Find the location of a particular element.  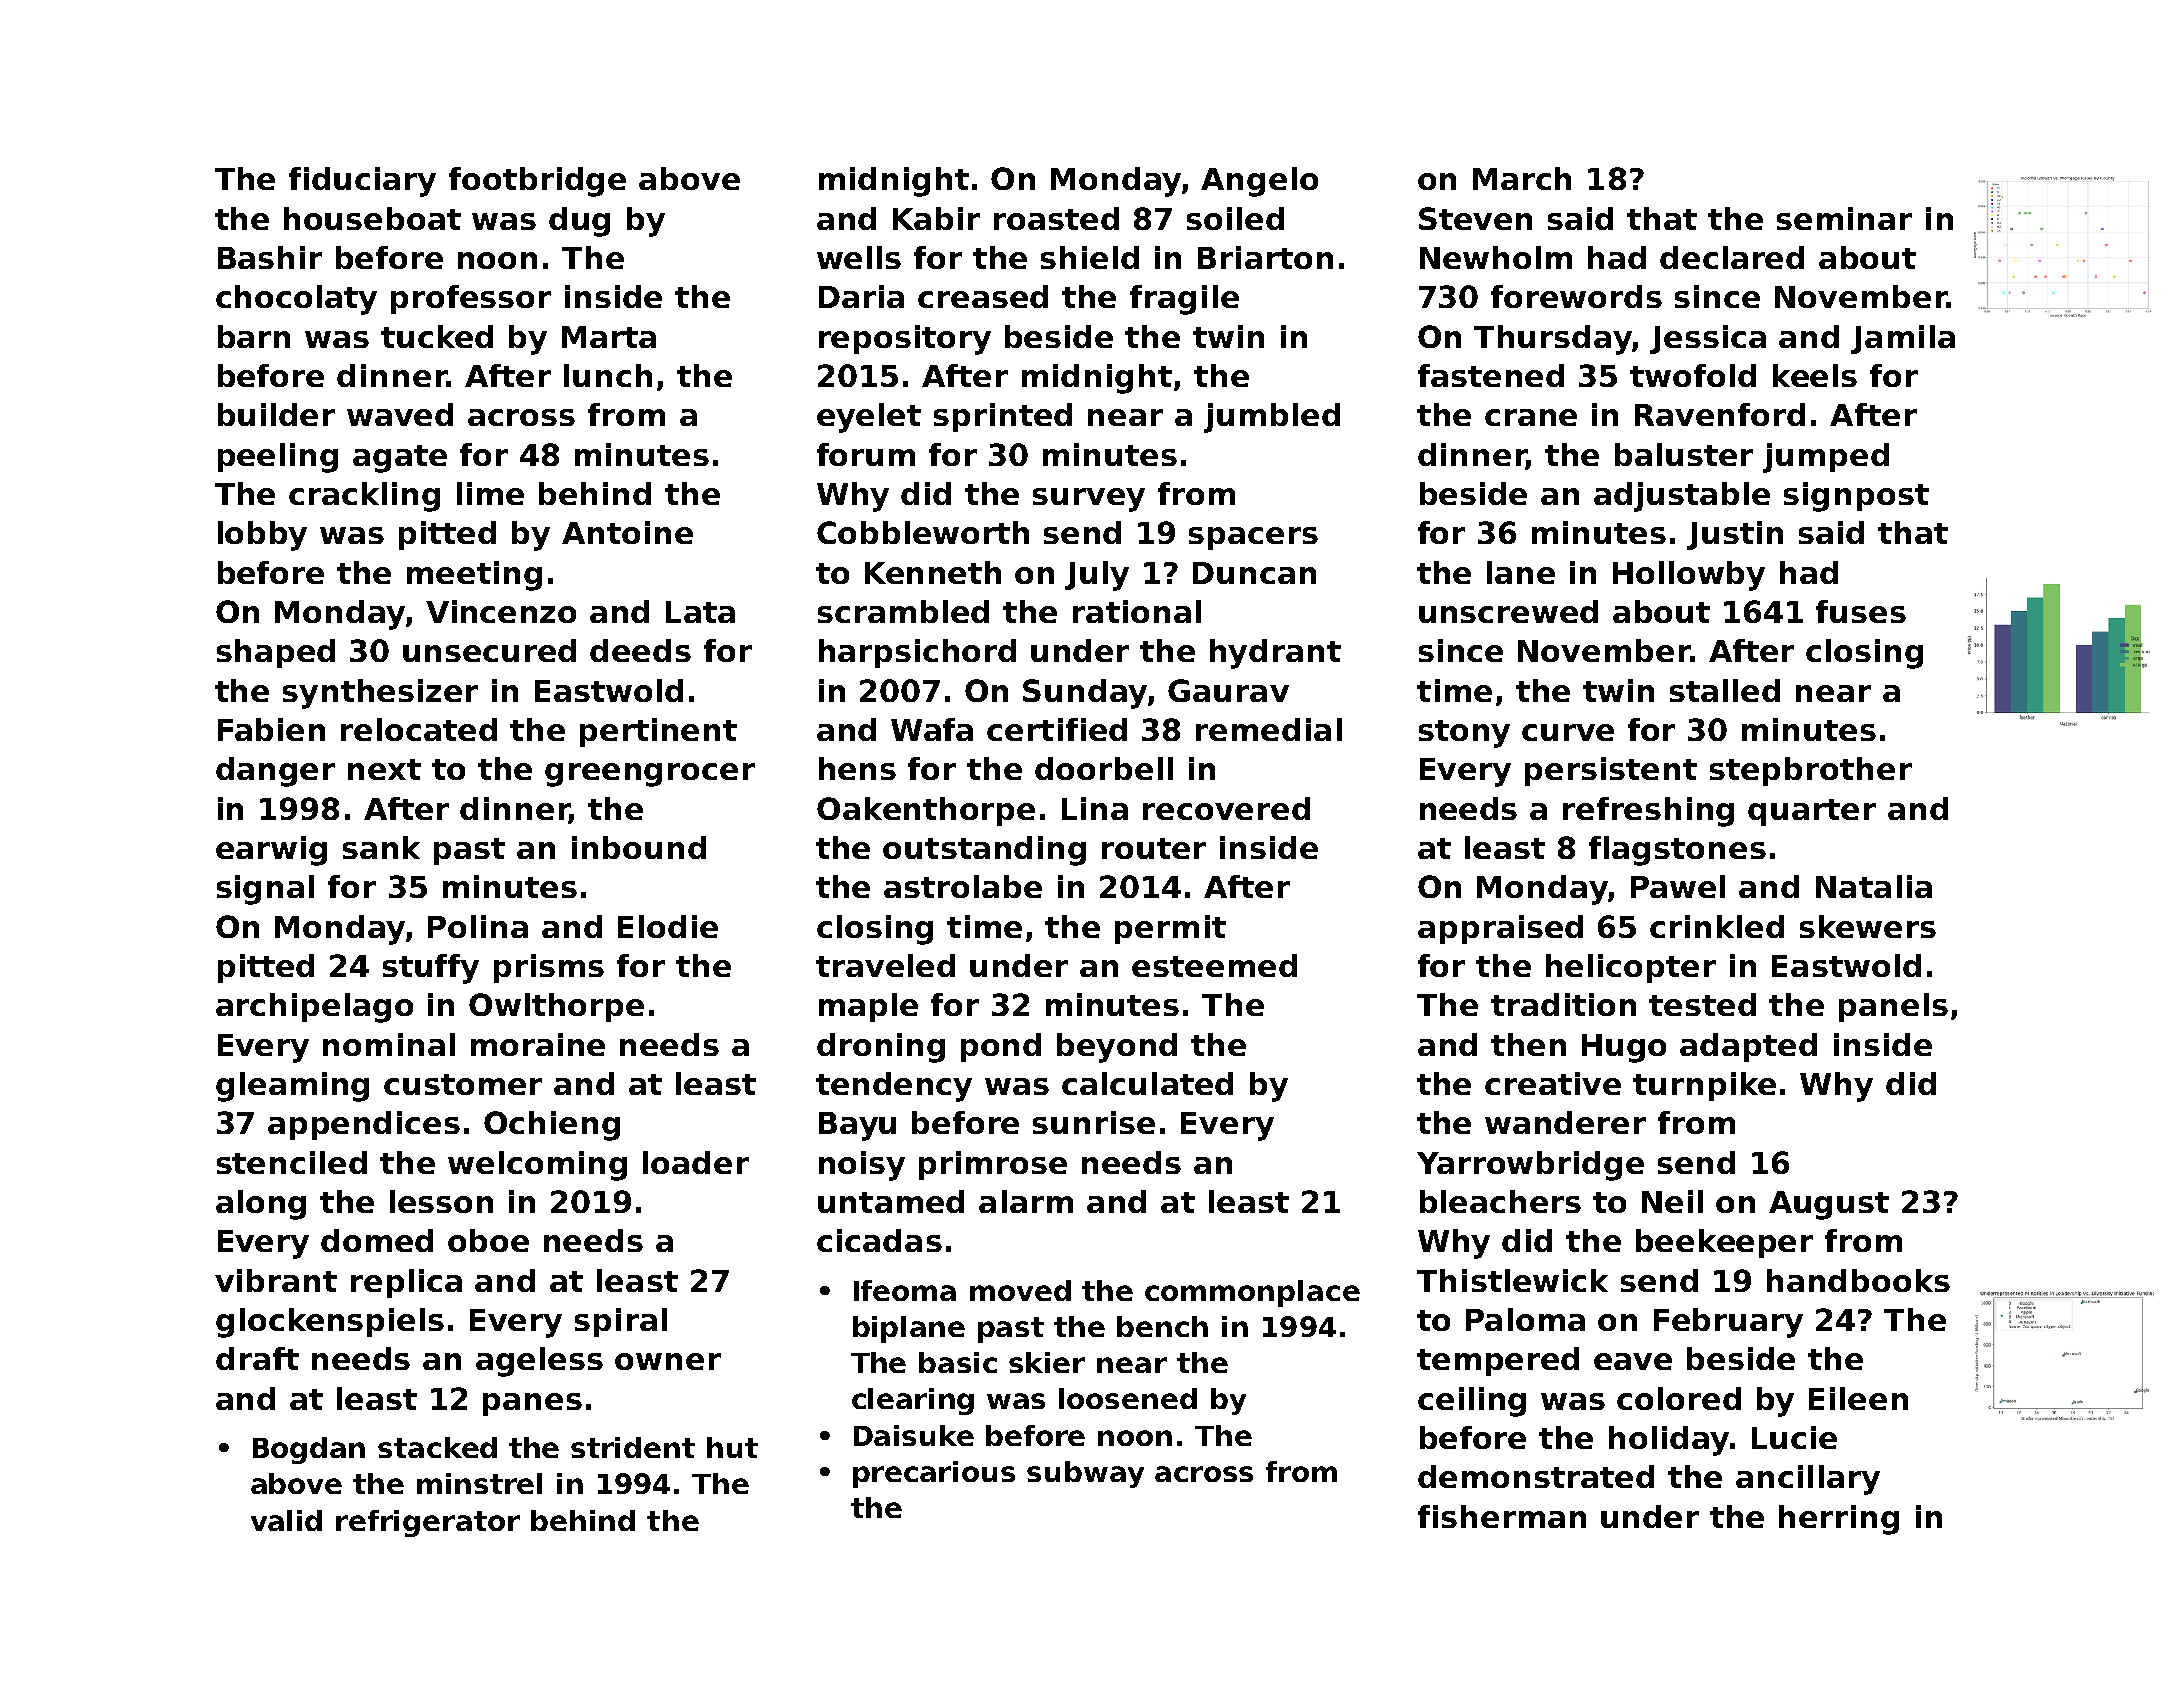

sunrise is located at coordinates (1094, 1122).
